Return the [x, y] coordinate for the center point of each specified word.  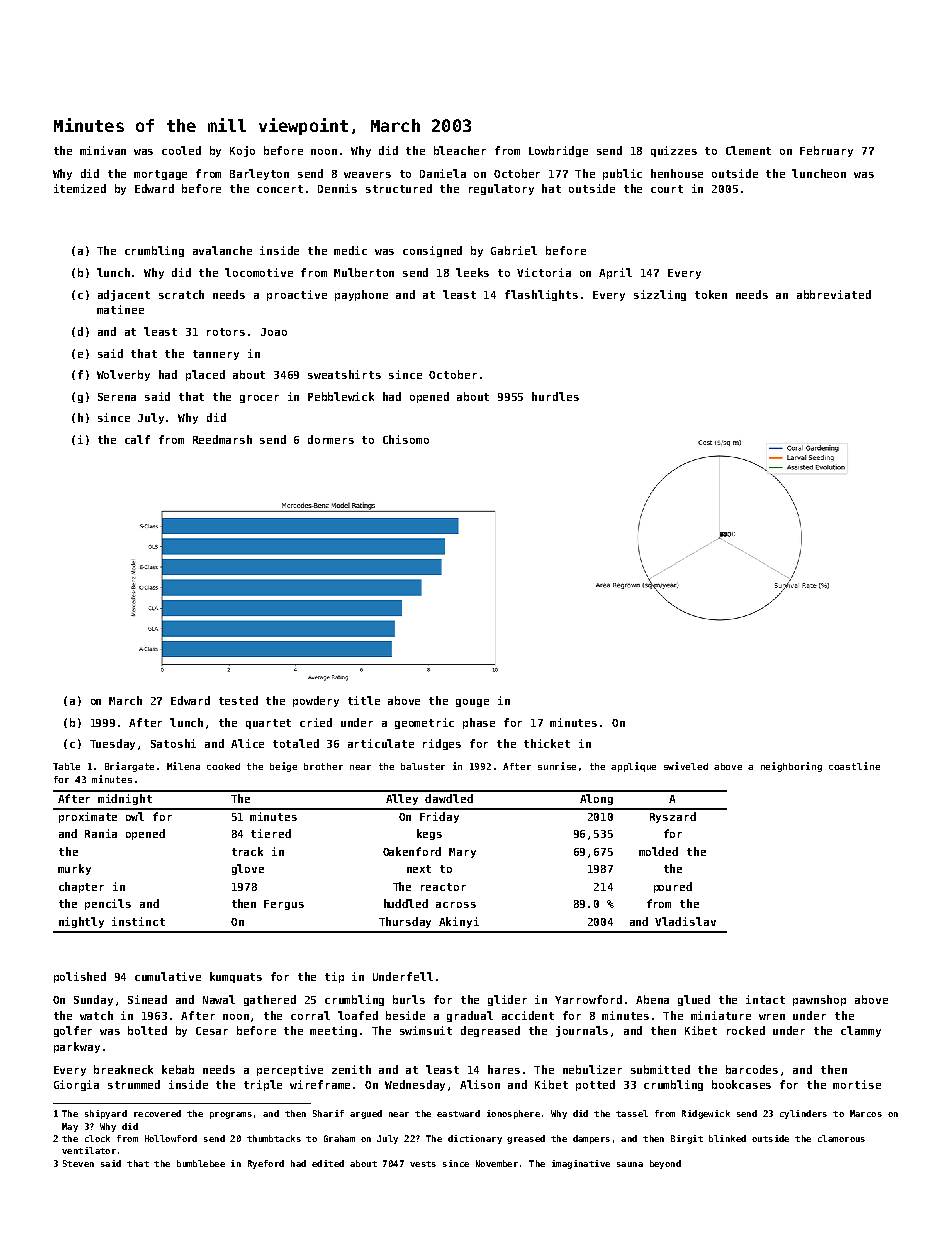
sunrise [557, 766]
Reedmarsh [222, 439]
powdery [316, 701]
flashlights [541, 295]
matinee [120, 309]
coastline [854, 766]
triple [263, 1085]
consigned [432, 251]
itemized [80, 188]
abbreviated [834, 294]
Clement [748, 150]
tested [238, 700]
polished [80, 977]
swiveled [686, 766]
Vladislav [685, 921]
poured [673, 887]
